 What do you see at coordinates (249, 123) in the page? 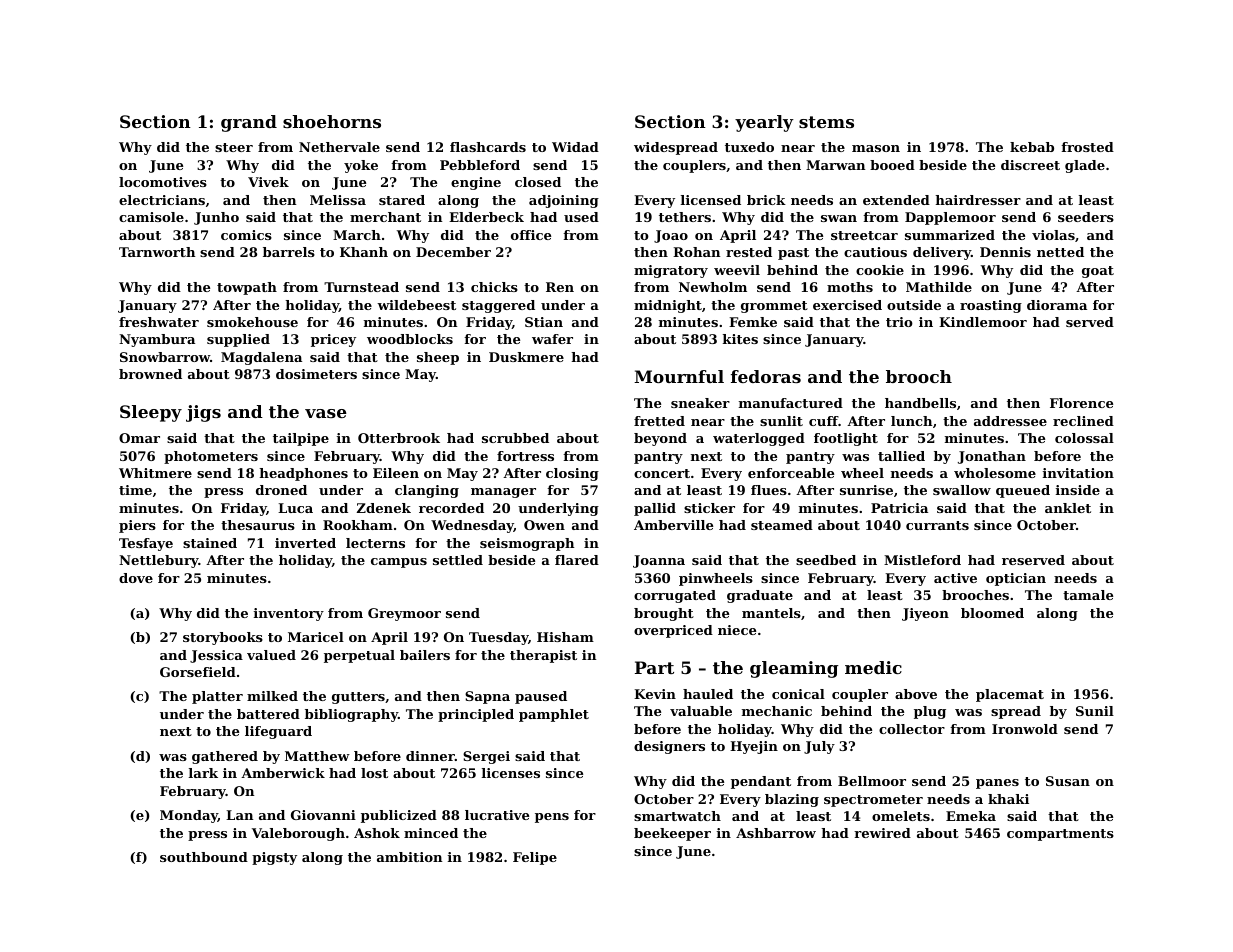
I see `grand` at bounding box center [249, 123].
